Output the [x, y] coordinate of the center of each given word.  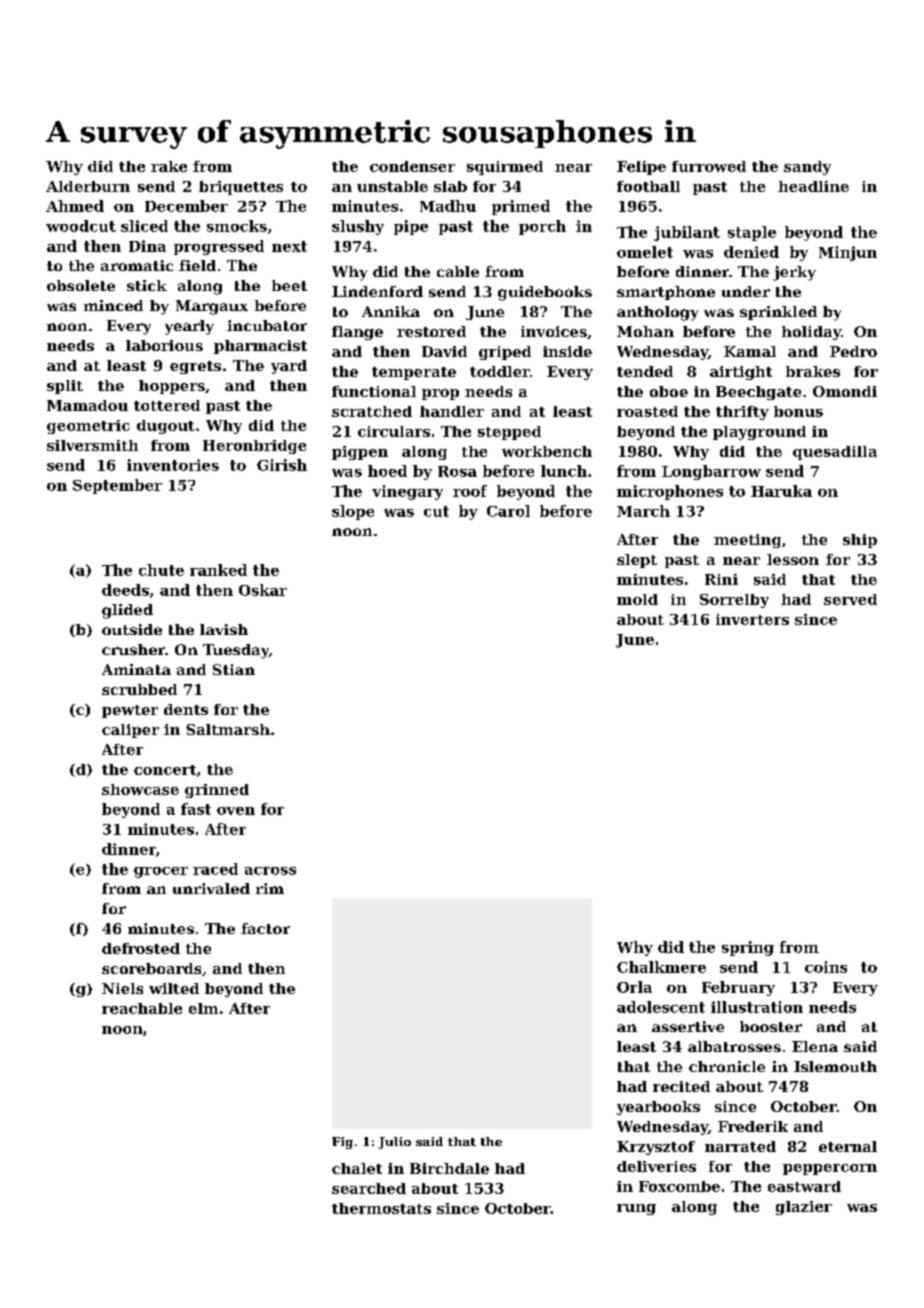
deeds [125, 590]
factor [265, 928]
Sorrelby [734, 601]
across [270, 871]
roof [470, 491]
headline [813, 186]
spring [748, 948]
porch [542, 227]
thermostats [381, 1208]
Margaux [212, 307]
